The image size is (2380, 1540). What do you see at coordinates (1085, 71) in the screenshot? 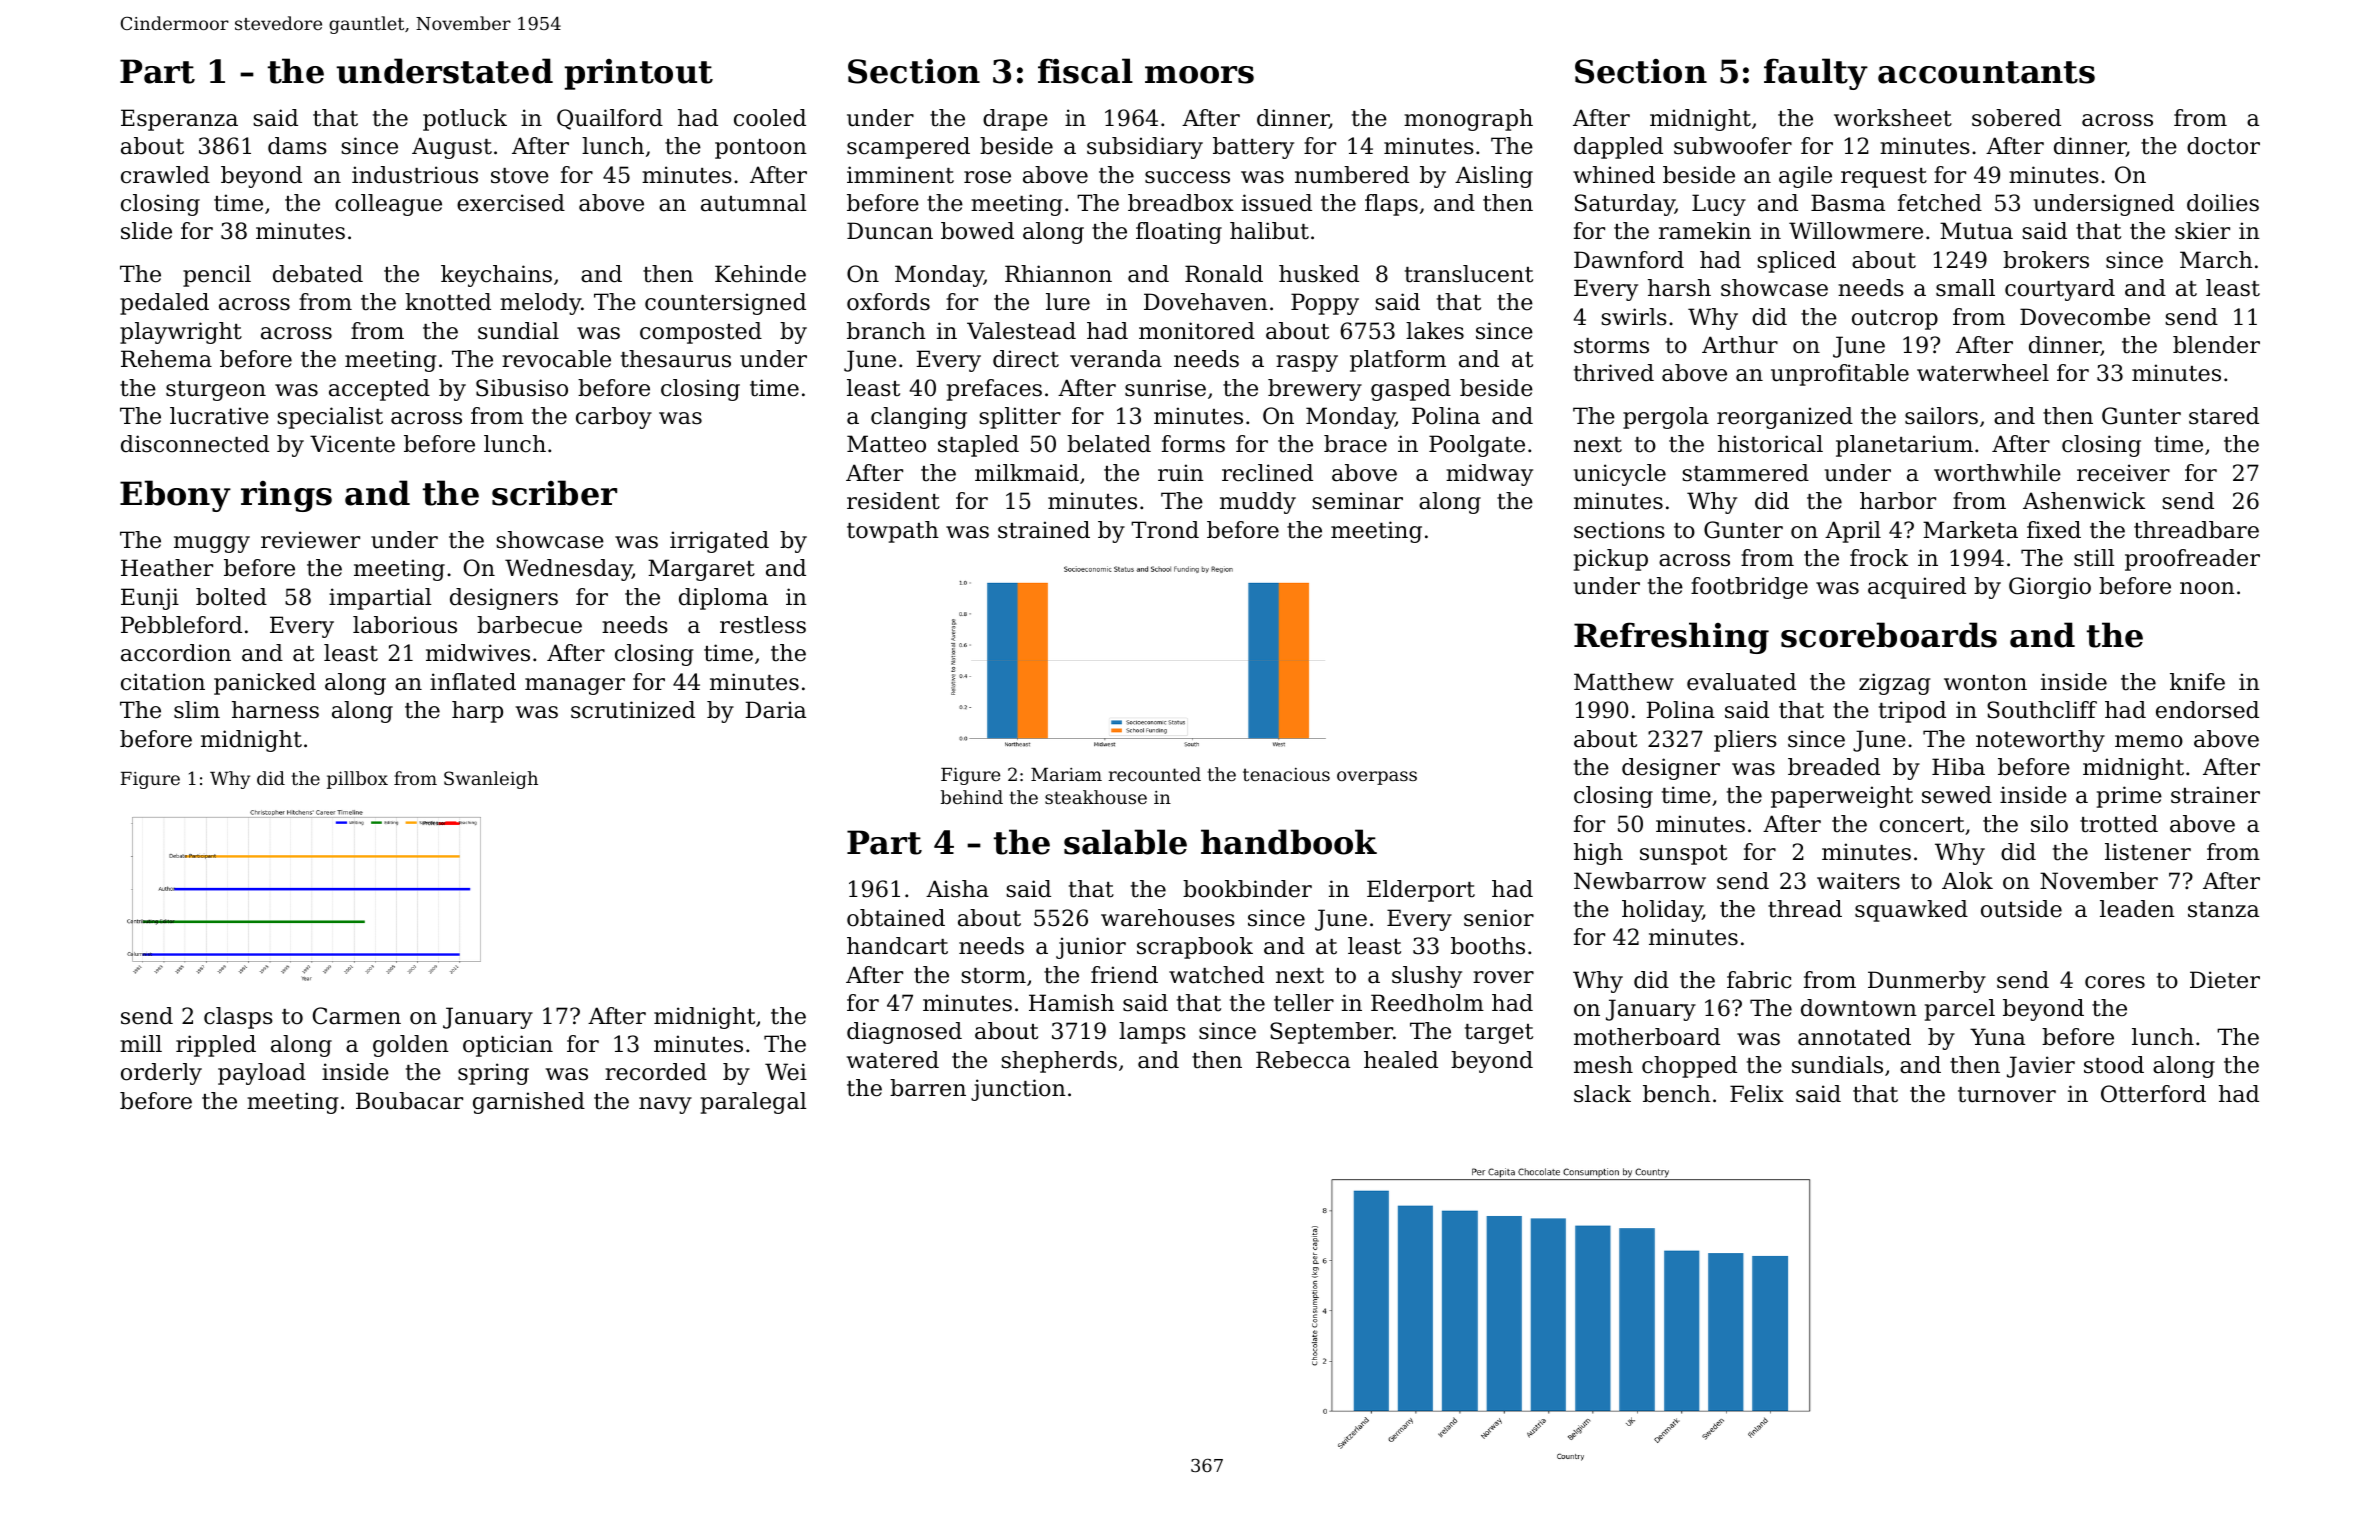
I see `fiscal` at bounding box center [1085, 71].
